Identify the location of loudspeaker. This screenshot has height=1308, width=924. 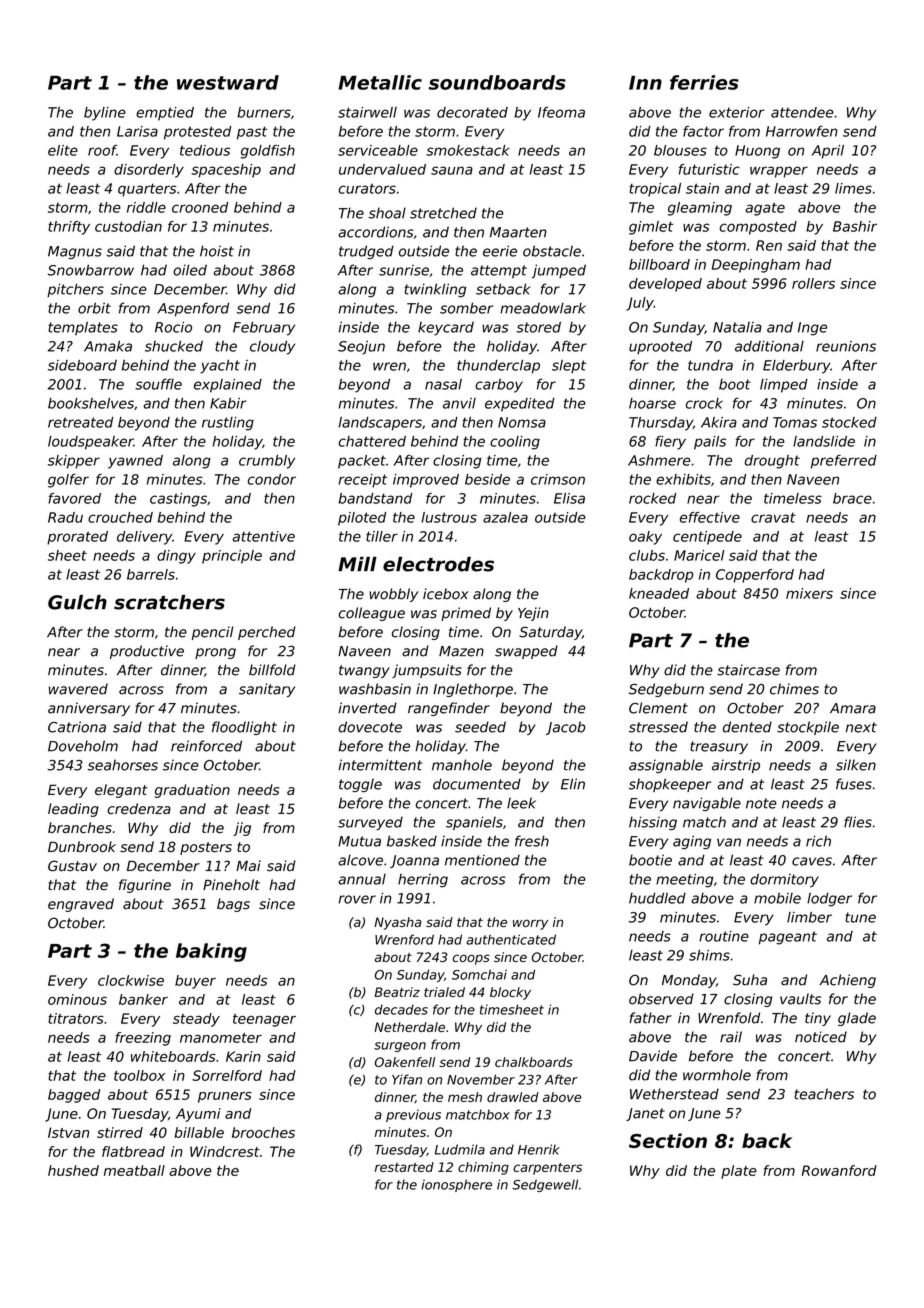
(91, 443).
